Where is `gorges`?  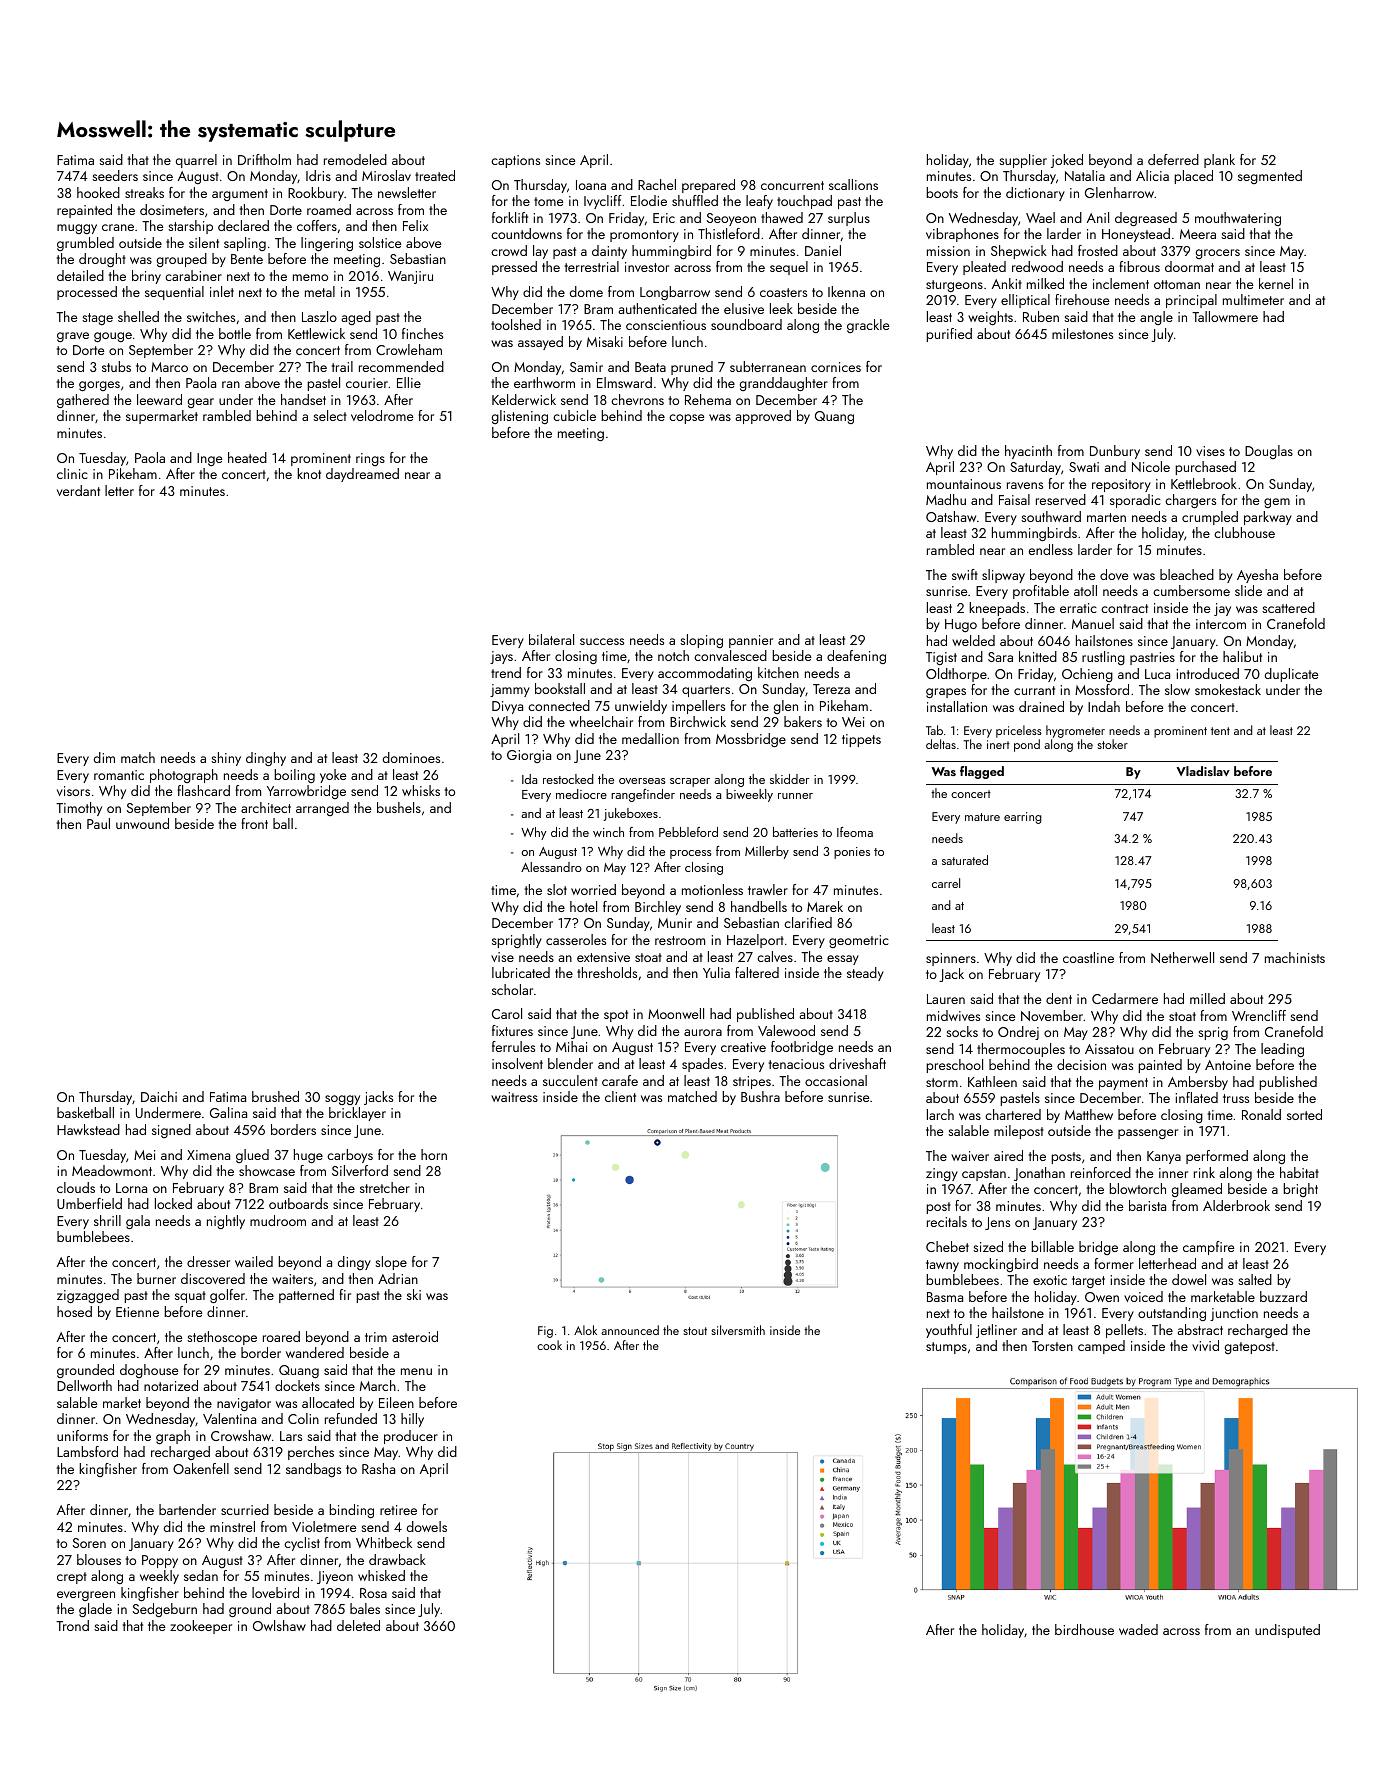 gorges is located at coordinates (99, 386).
